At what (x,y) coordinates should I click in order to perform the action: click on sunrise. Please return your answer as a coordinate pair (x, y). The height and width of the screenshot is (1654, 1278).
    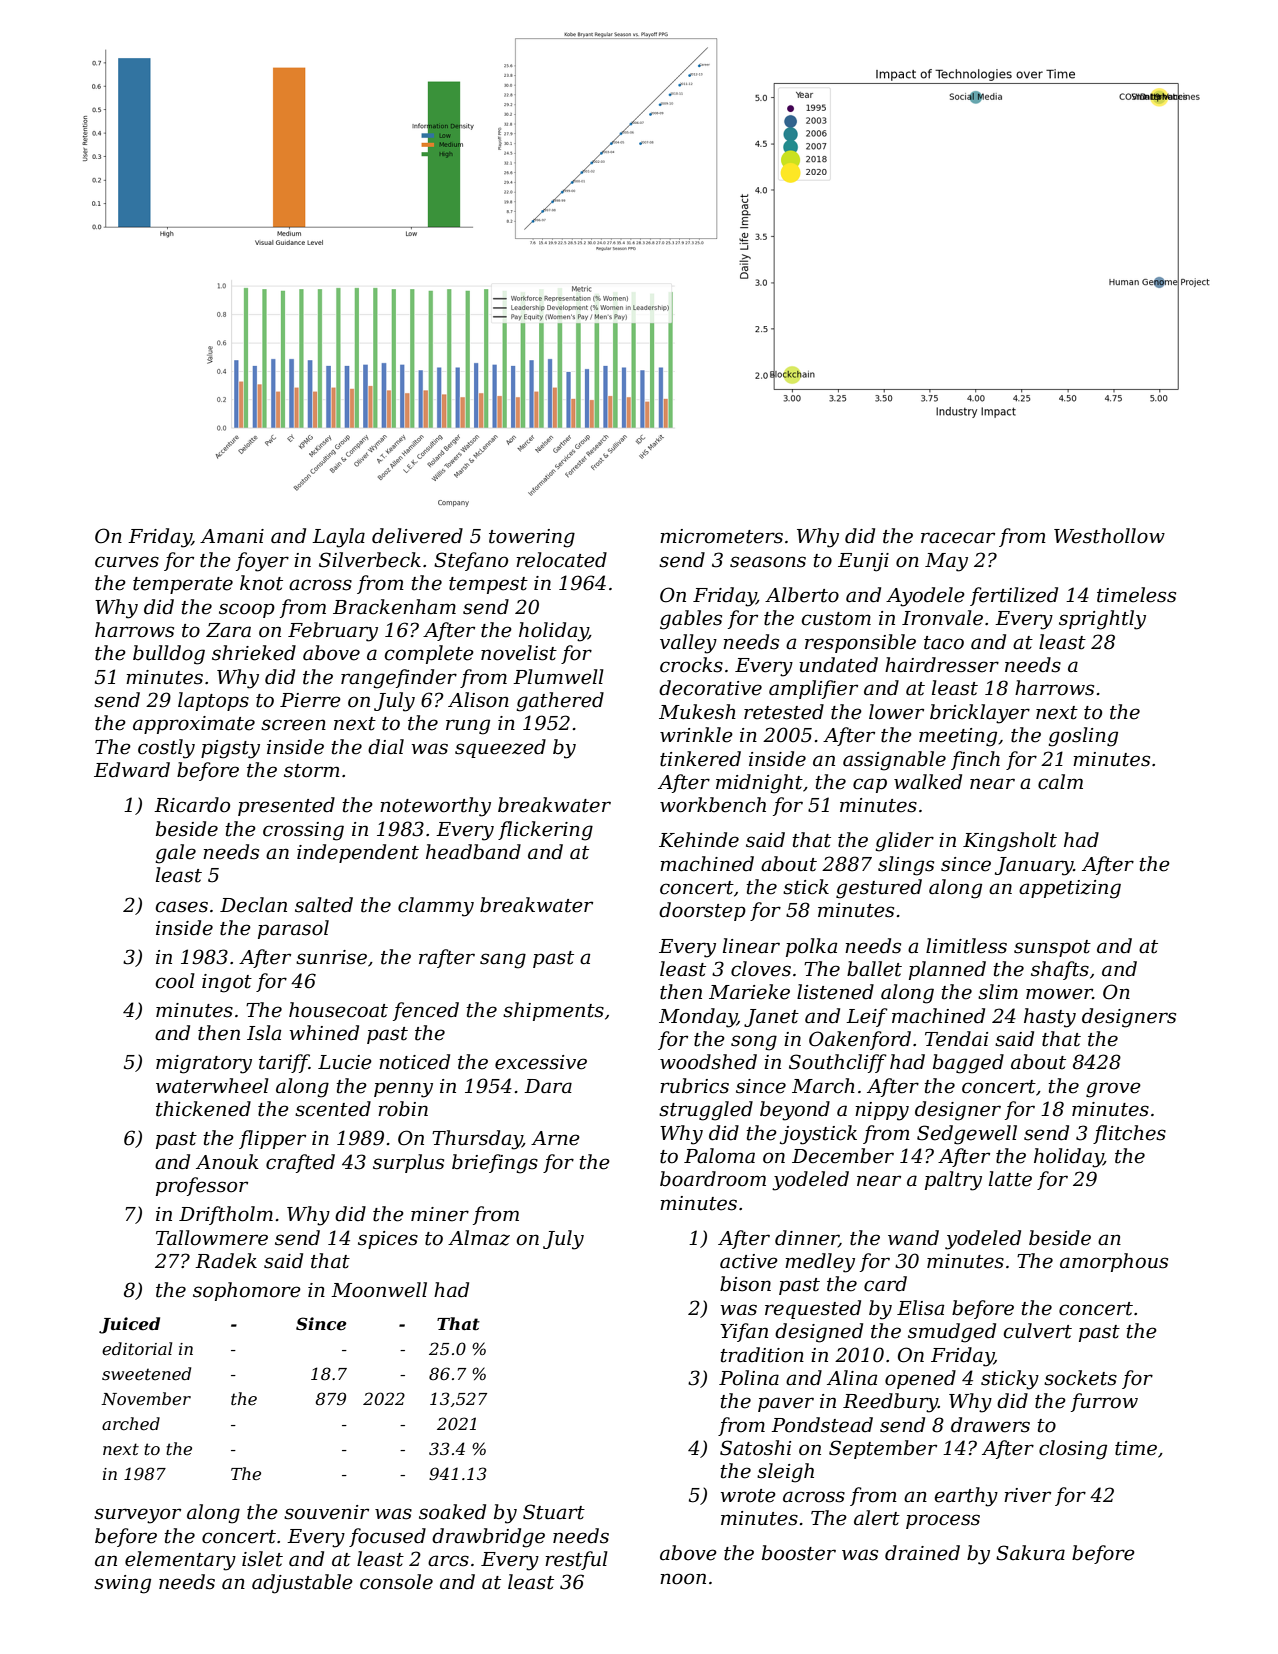
    Looking at the image, I should click on (331, 957).
